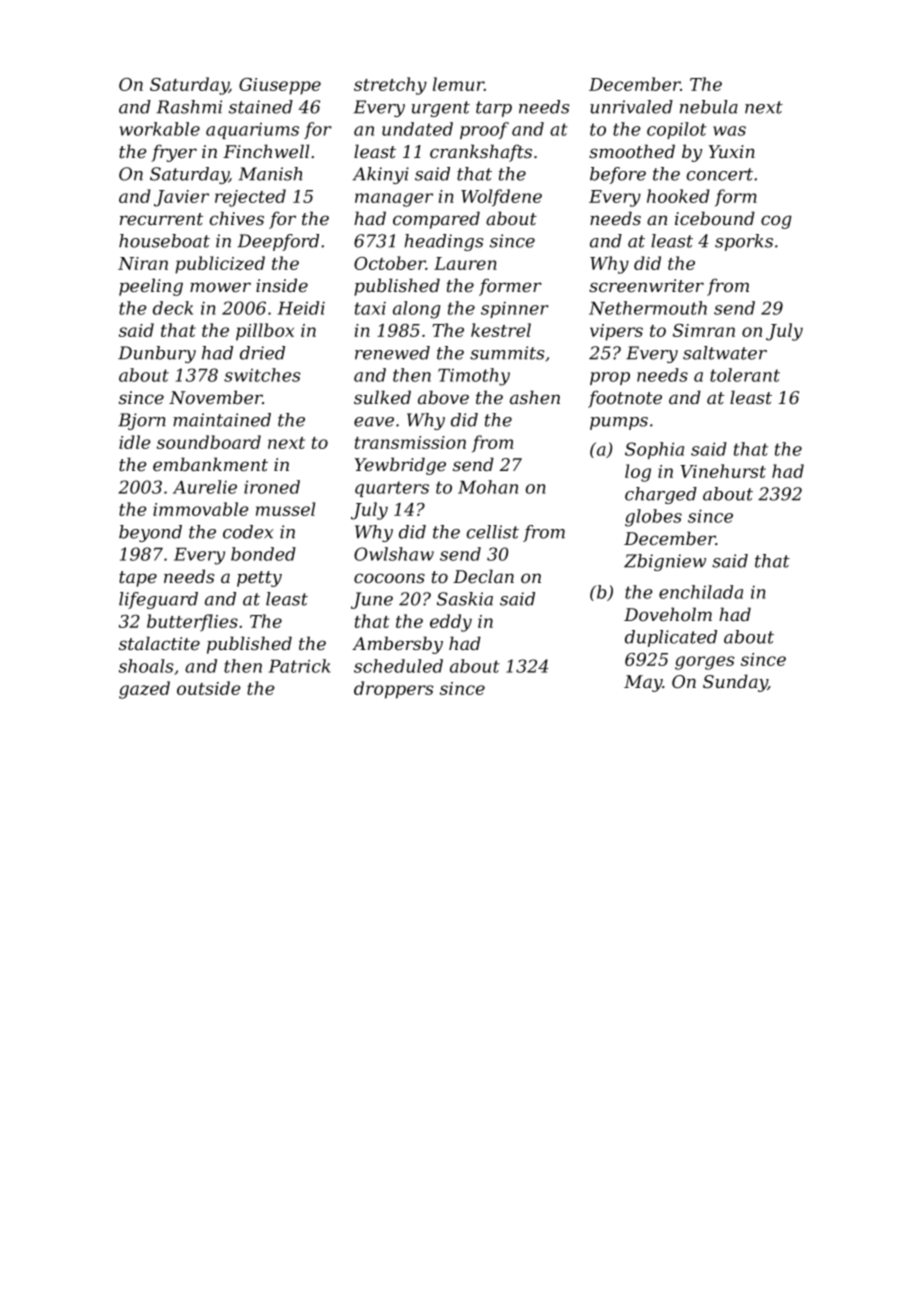 This image has height=1308, width=924. What do you see at coordinates (278, 242) in the image?
I see `Deepford` at bounding box center [278, 242].
